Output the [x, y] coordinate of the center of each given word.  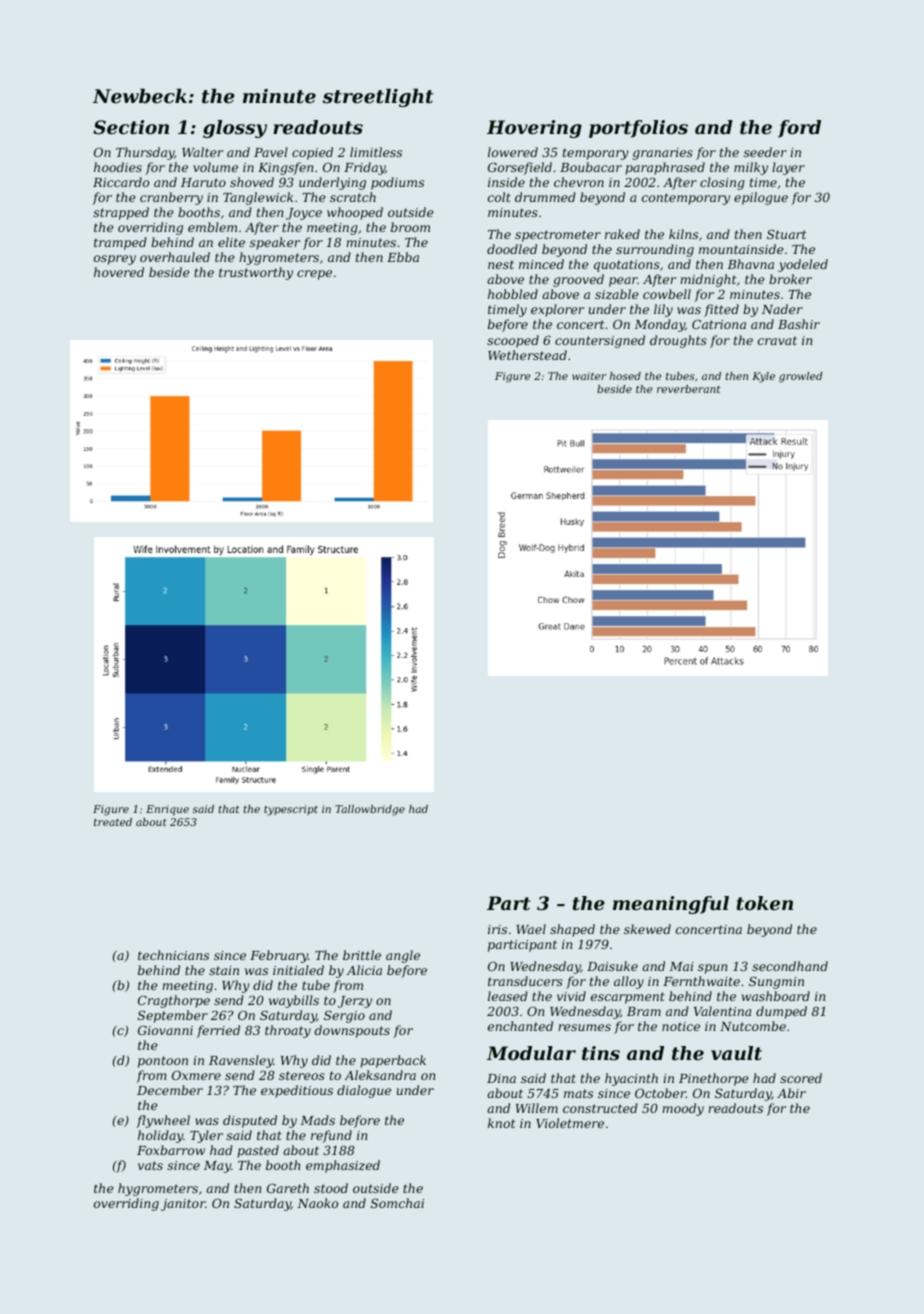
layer [788, 168]
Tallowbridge [370, 810]
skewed [647, 929]
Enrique [167, 810]
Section [131, 127]
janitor [183, 1205]
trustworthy [256, 273]
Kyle [763, 377]
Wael [531, 929]
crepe [314, 275]
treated [113, 822]
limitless [376, 152]
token [765, 903]
